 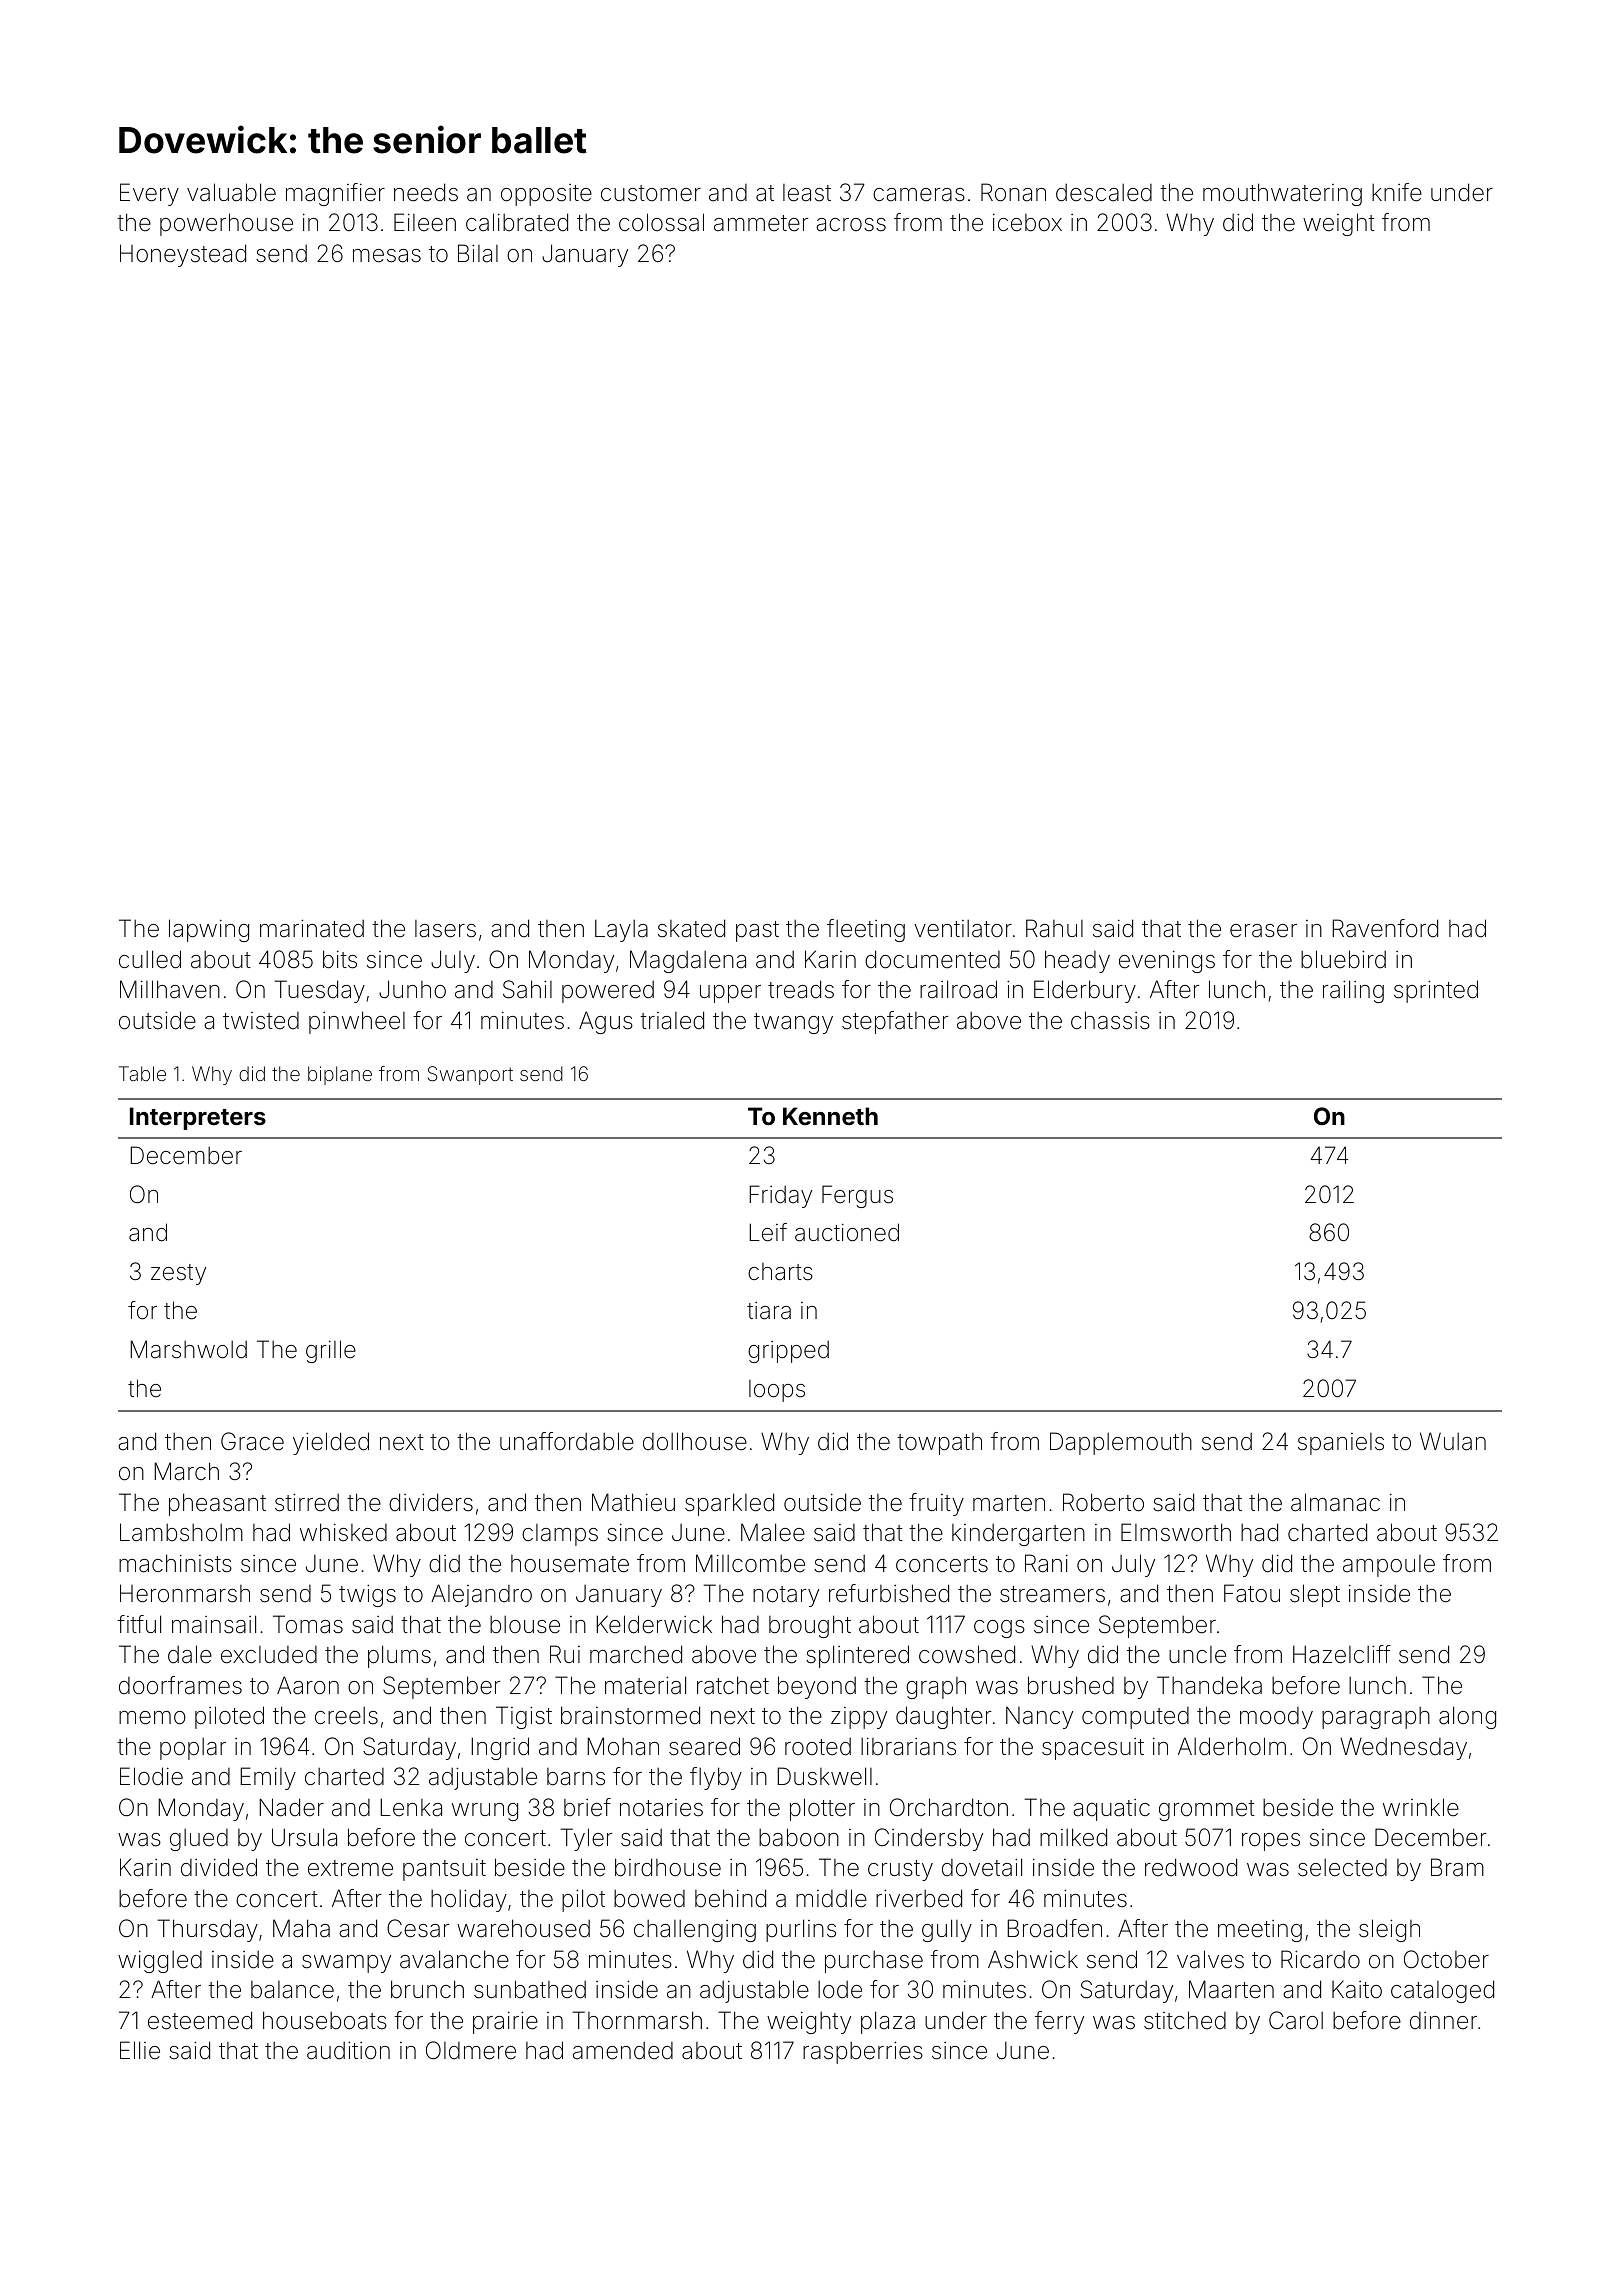 I want to click on eraser, so click(x=1263, y=931).
